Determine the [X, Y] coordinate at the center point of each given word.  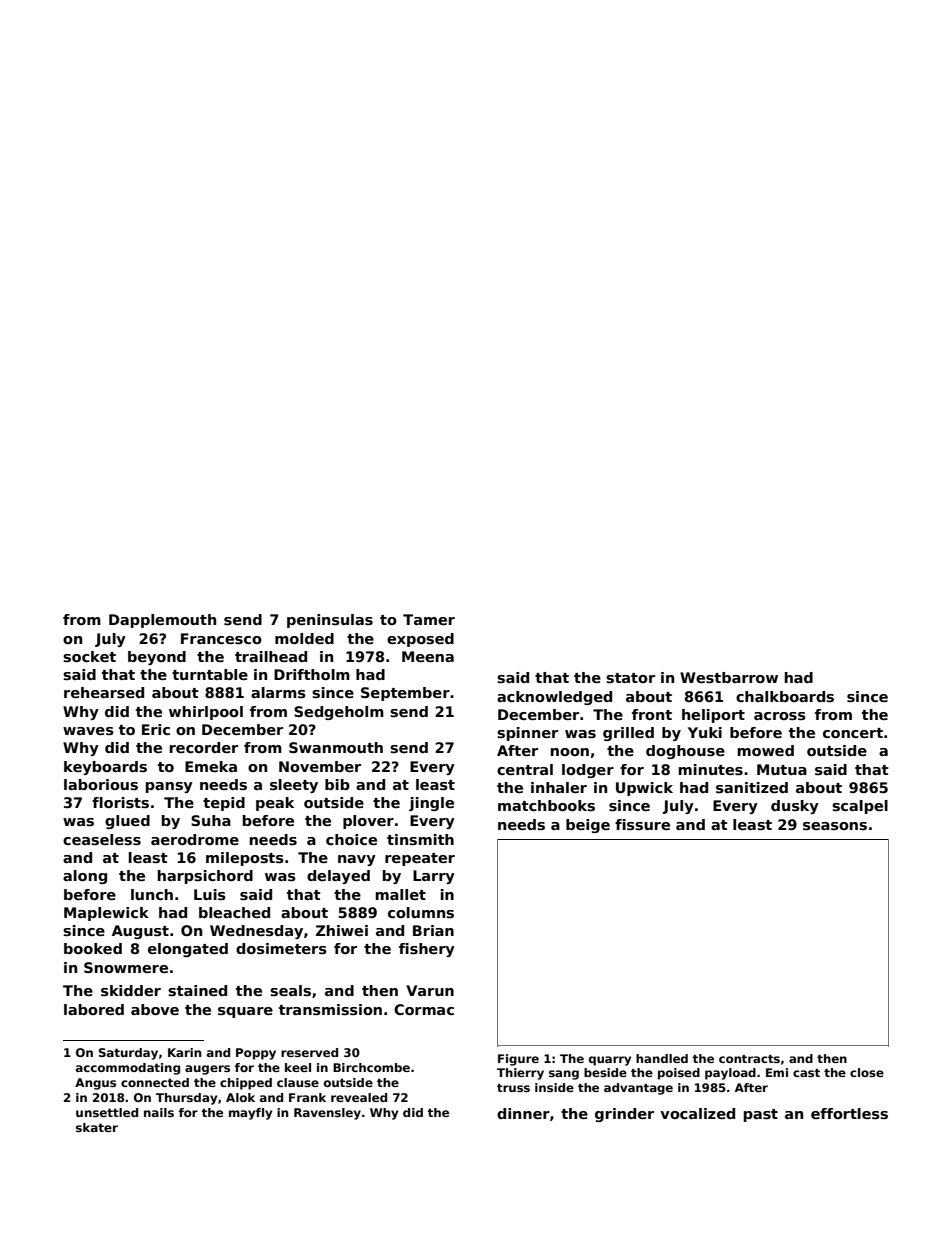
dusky [795, 807]
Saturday [128, 1054]
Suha [211, 820]
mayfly [250, 1114]
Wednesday [256, 932]
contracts [749, 1059]
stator [630, 678]
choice [351, 839]
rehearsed [104, 692]
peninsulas [330, 621]
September [405, 694]
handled [662, 1058]
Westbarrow [729, 677]
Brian [433, 930]
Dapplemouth [162, 621]
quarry [610, 1061]
